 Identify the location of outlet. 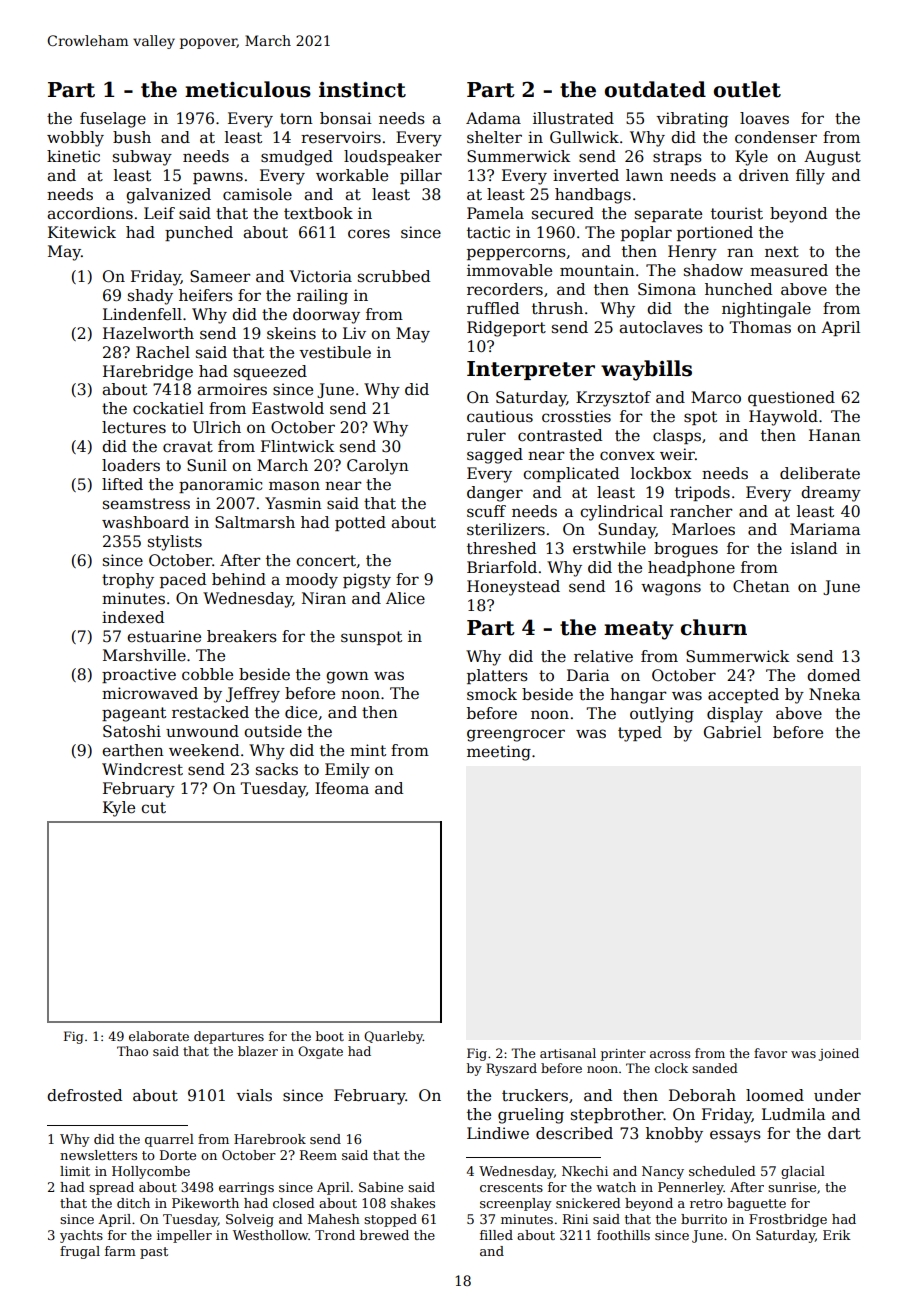
(747, 89).
